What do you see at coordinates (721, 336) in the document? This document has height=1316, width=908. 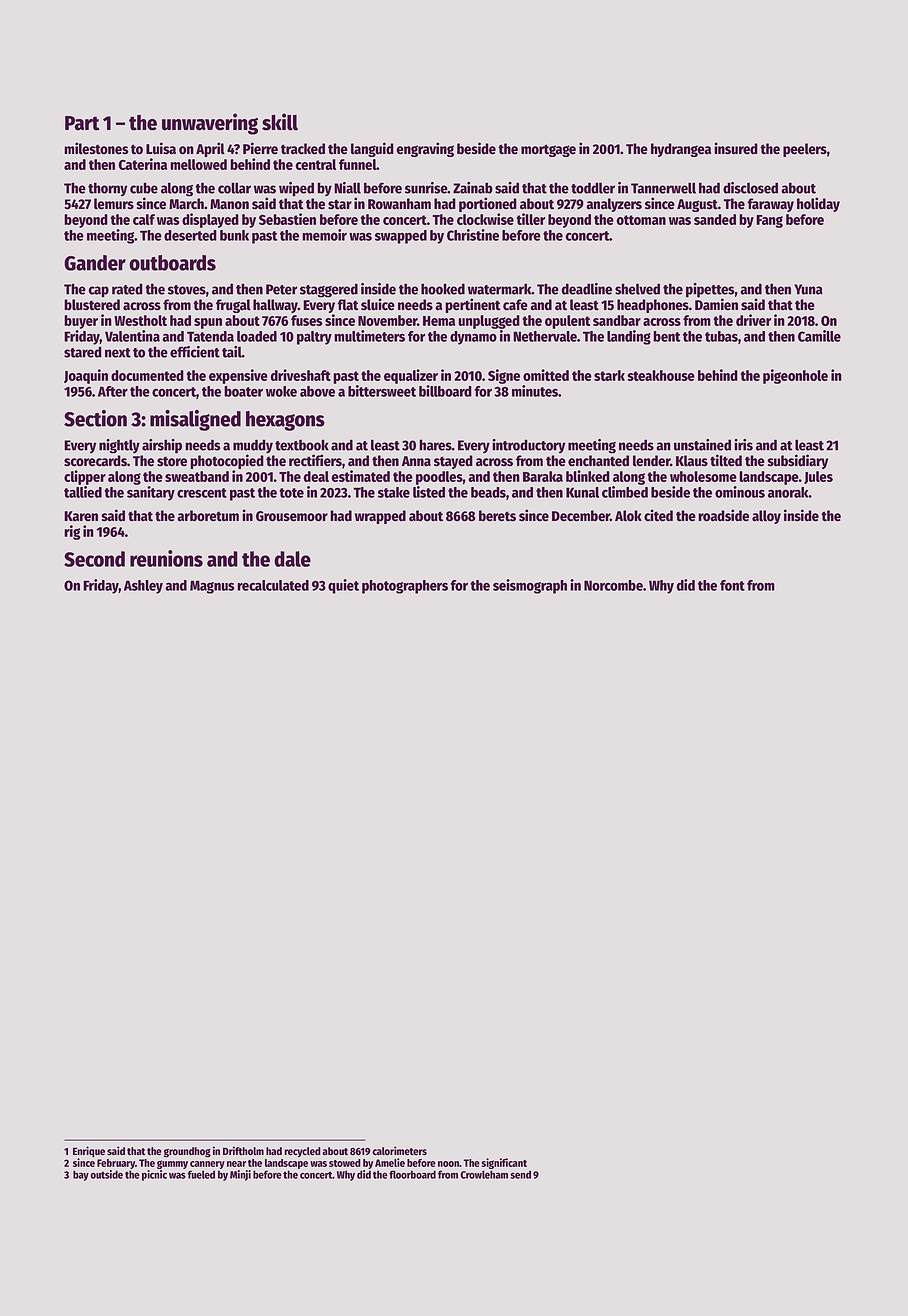 I see `tubas` at bounding box center [721, 336].
